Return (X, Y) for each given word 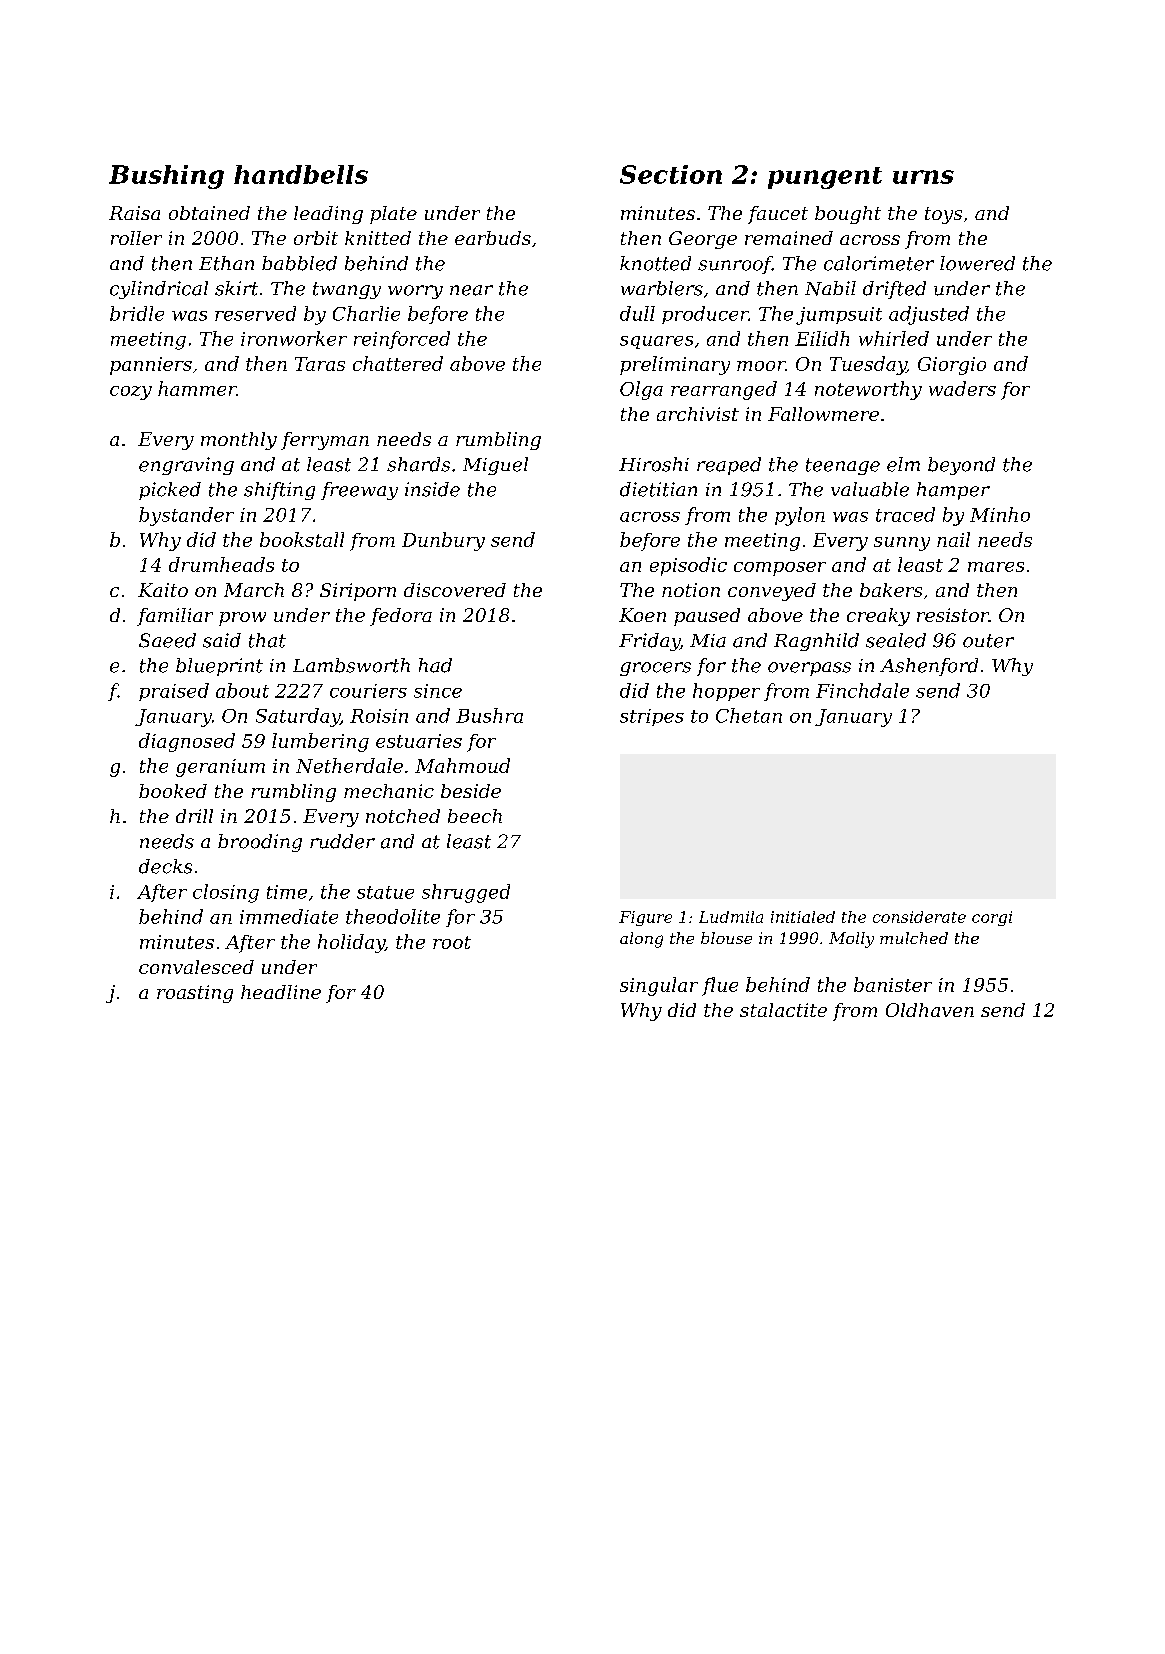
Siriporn (358, 592)
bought (848, 215)
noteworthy (868, 390)
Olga (641, 390)
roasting (195, 994)
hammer (197, 388)
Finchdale (862, 690)
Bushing (166, 177)
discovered (455, 590)
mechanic (389, 791)
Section (671, 174)
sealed (896, 640)
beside (471, 791)
